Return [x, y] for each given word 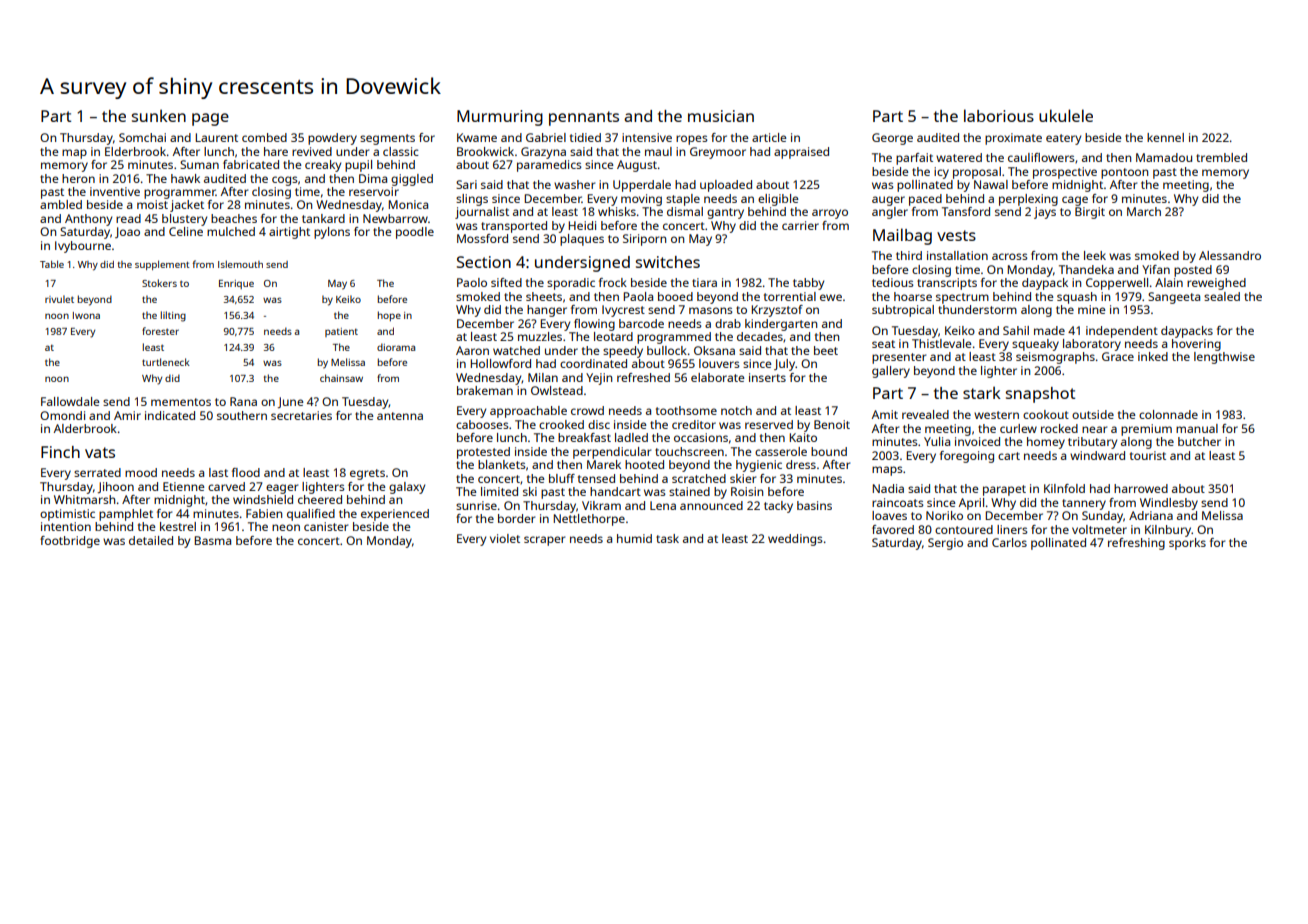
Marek [604, 464]
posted [1193, 271]
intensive [647, 137]
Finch [60, 452]
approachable [528, 412]
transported [514, 227]
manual [1197, 428]
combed [264, 137]
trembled [1221, 157]
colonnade [1168, 414]
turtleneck [166, 362]
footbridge [70, 542]
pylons [332, 233]
